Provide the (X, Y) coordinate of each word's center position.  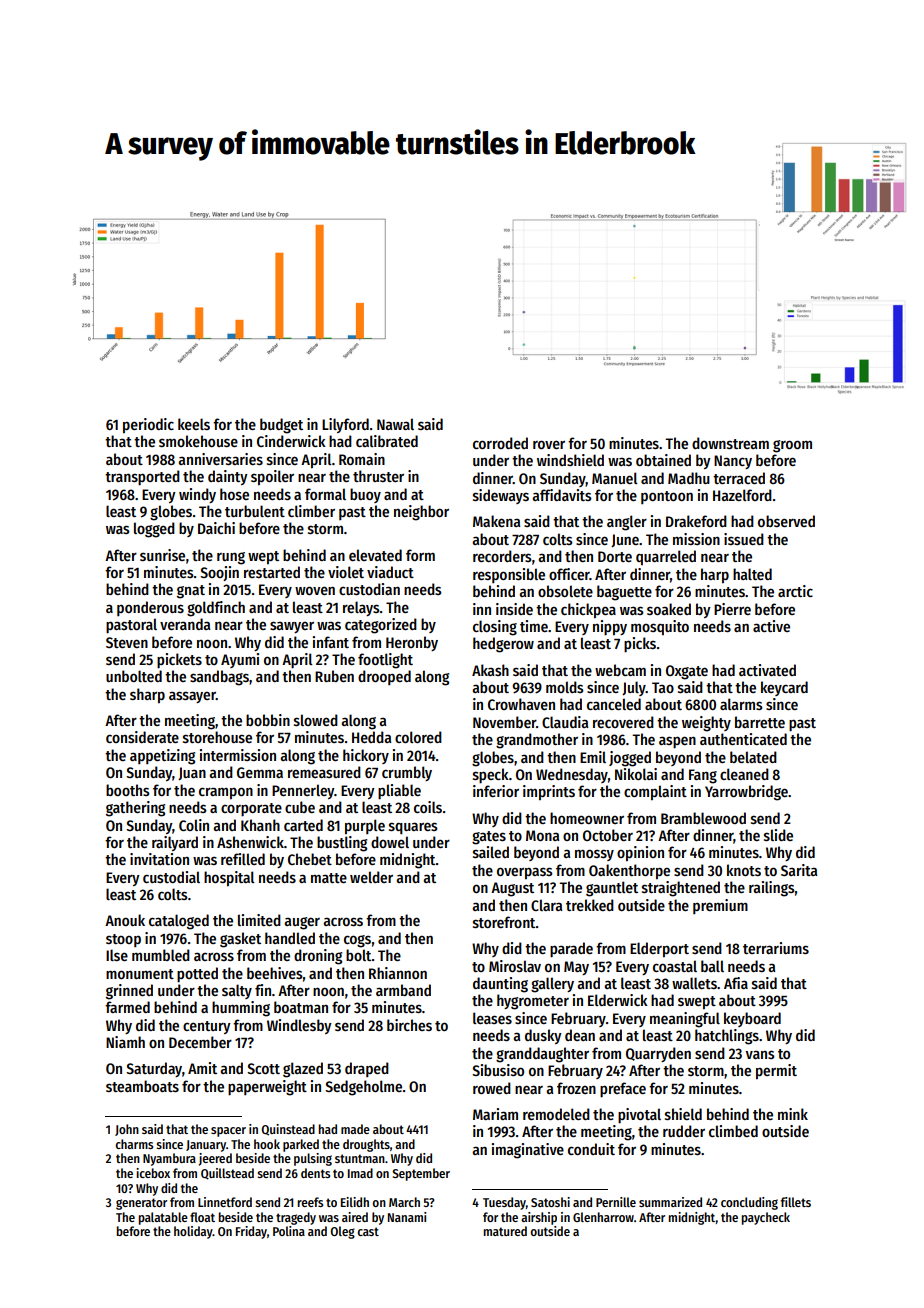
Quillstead (227, 1174)
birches (409, 1025)
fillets (796, 1202)
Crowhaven (521, 704)
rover (549, 444)
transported (142, 478)
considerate (142, 737)
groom (792, 446)
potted (197, 975)
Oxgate (687, 672)
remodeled (556, 1114)
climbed (733, 1131)
